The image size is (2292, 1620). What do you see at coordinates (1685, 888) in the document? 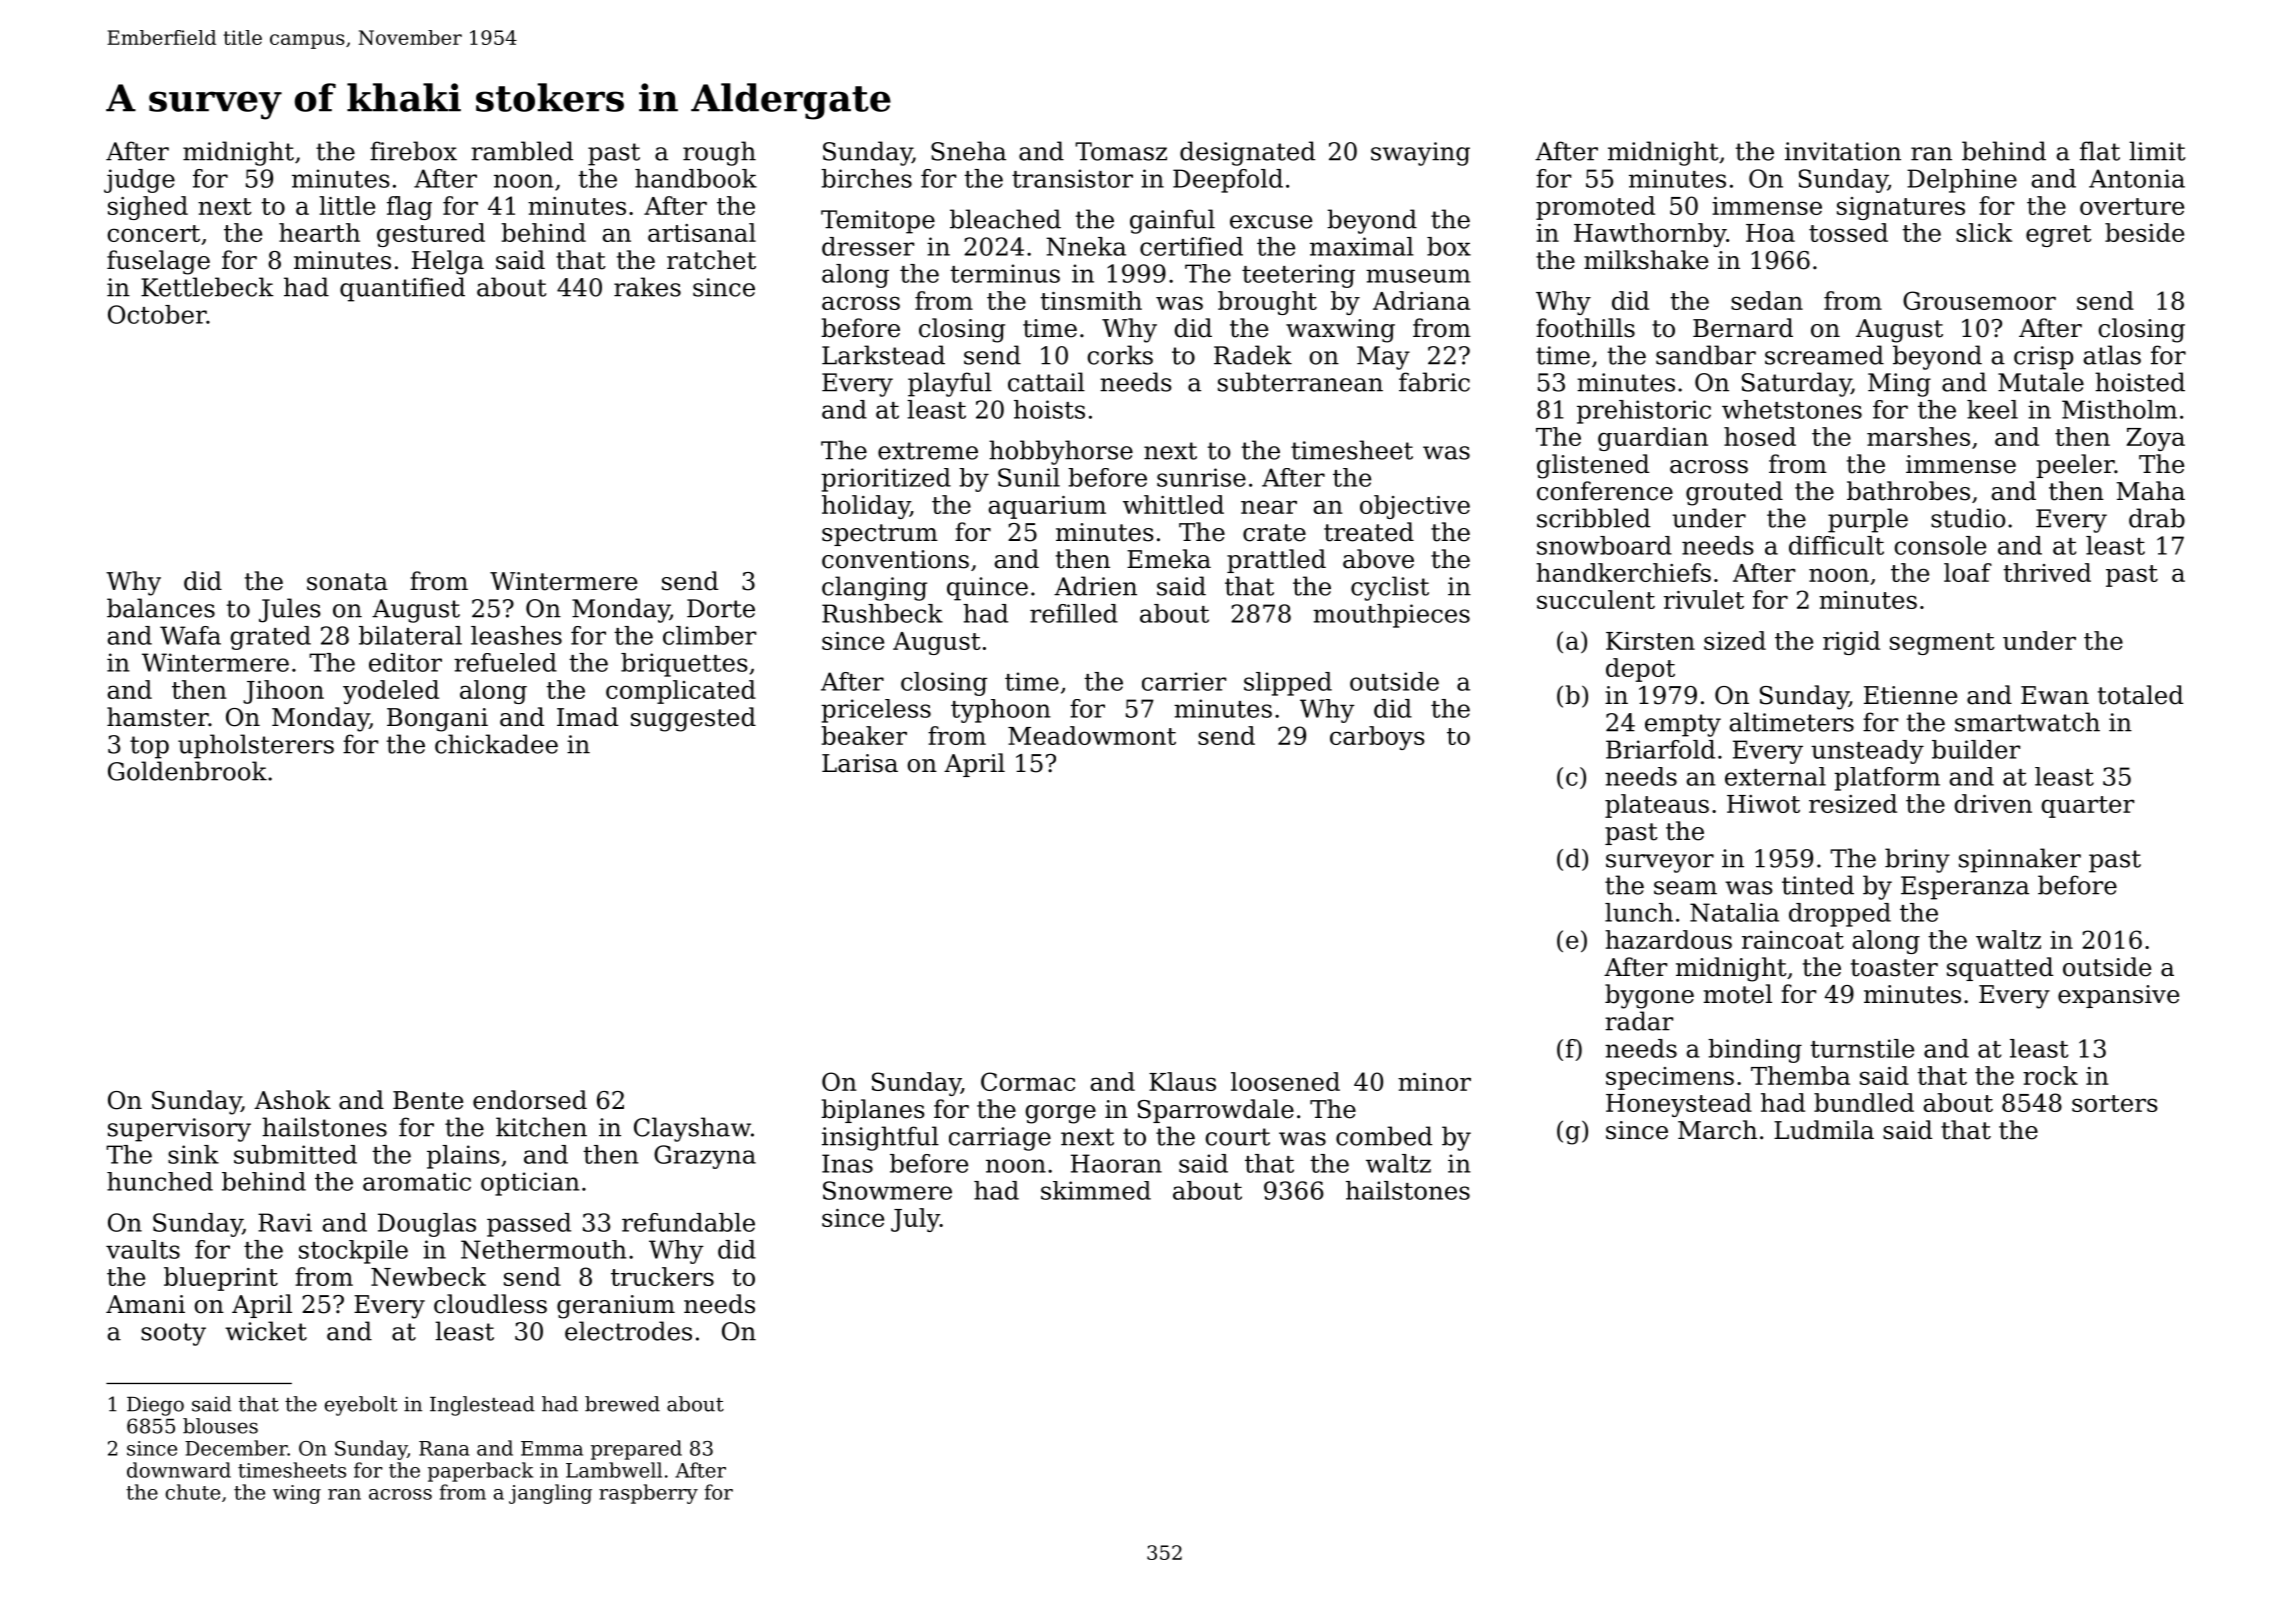
I see `seam` at bounding box center [1685, 888].
